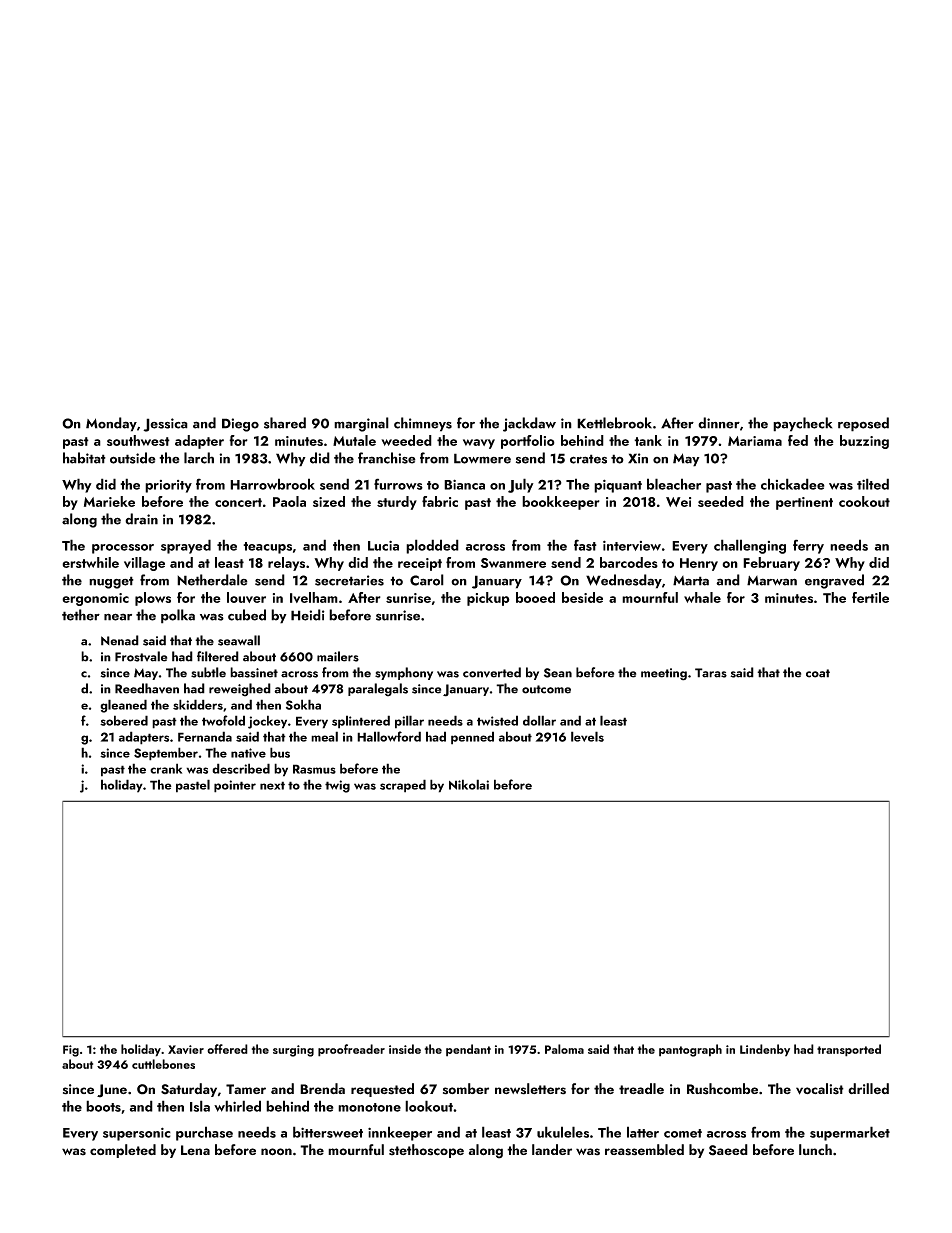  Describe the element at coordinates (719, 423) in the page. I see `dinner` at that location.
